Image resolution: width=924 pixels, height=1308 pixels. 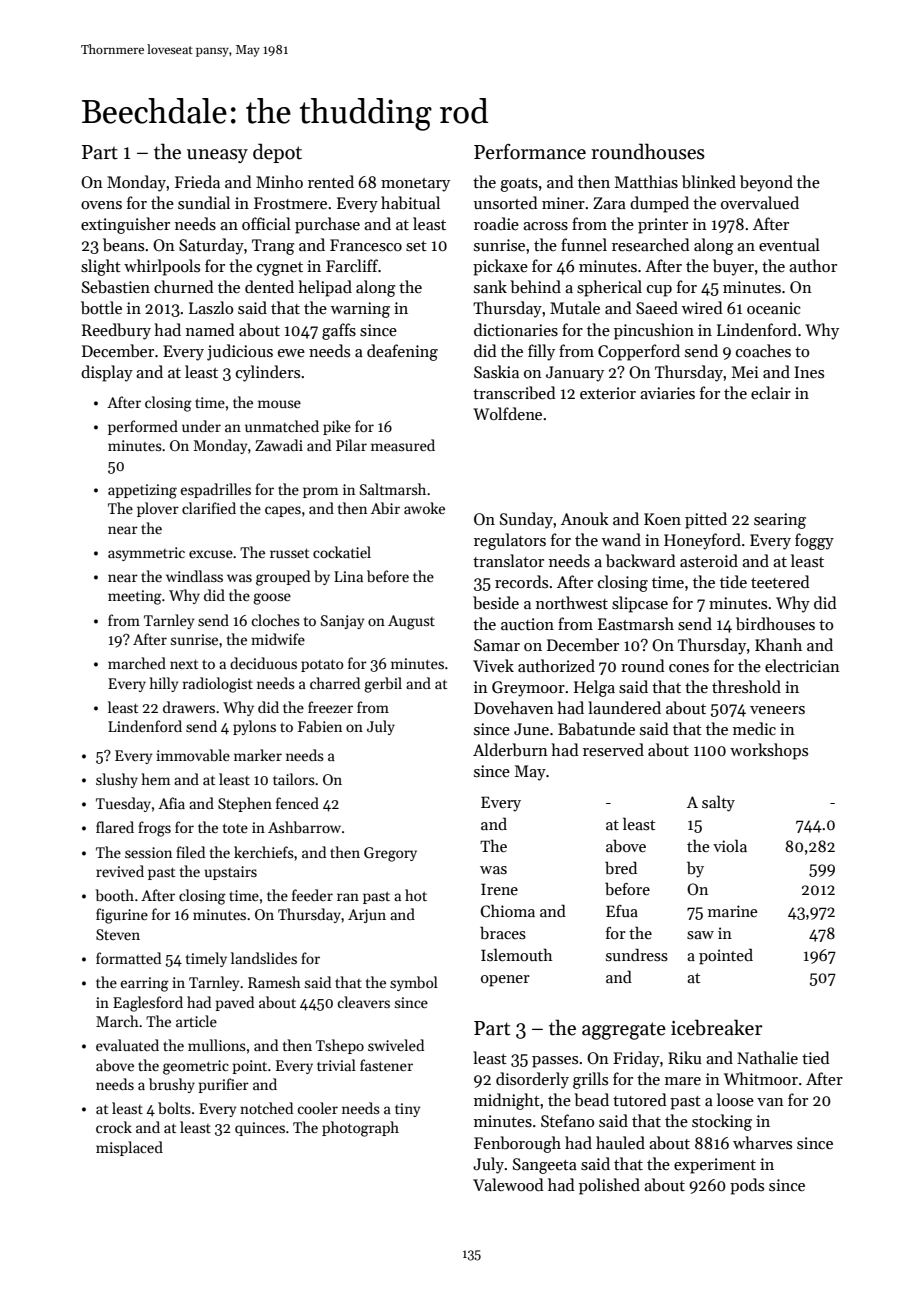 What do you see at coordinates (402, 352) in the screenshot?
I see `deafening` at bounding box center [402, 352].
